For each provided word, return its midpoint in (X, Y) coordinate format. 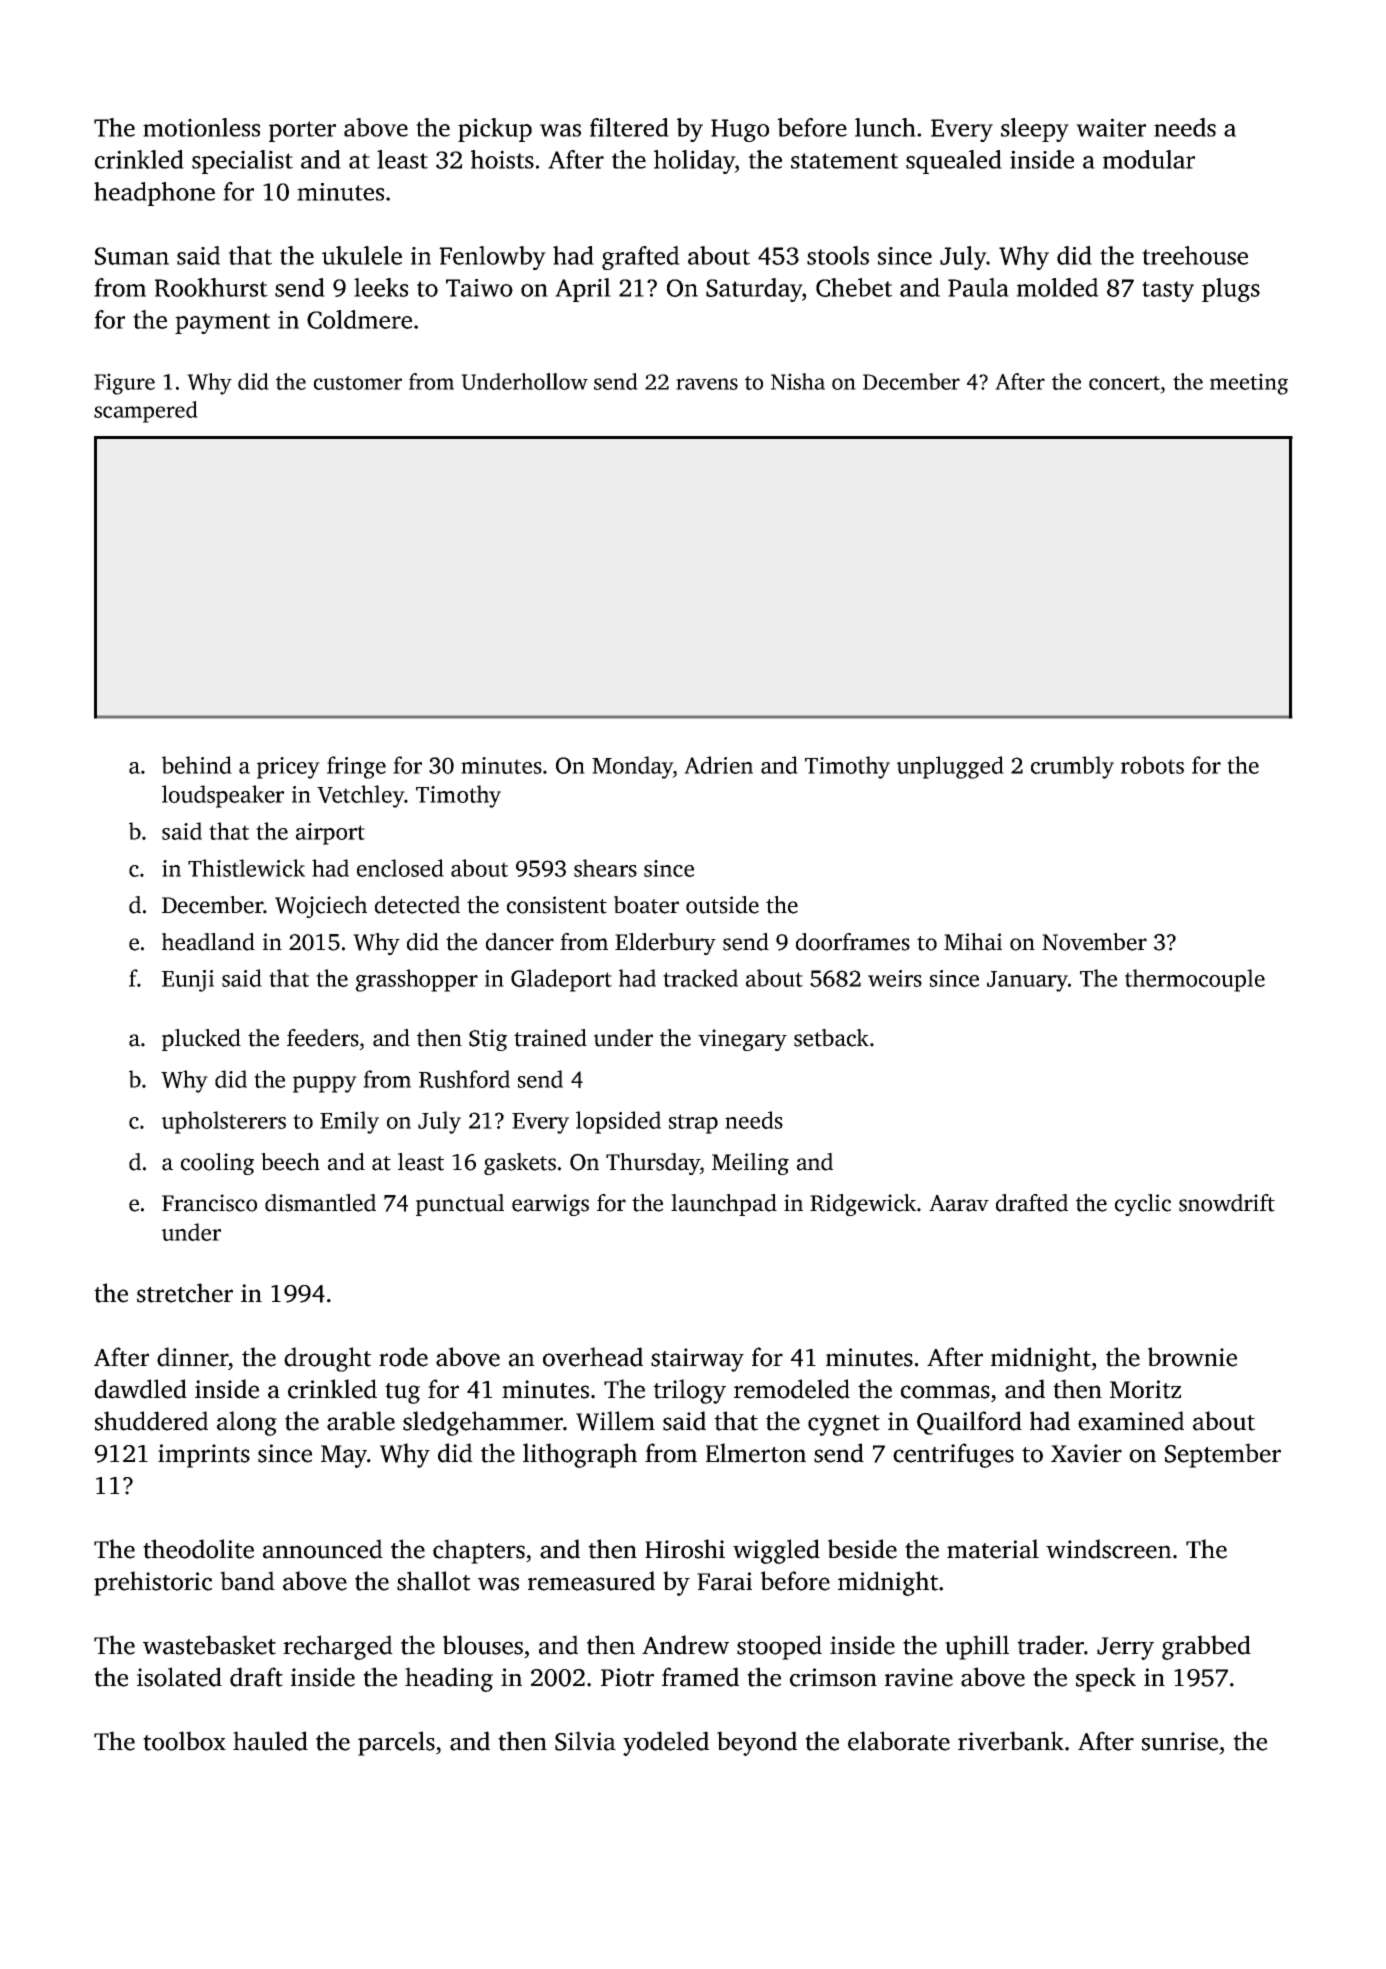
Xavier (1086, 1453)
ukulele (362, 255)
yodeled (666, 1743)
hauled (270, 1741)
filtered (629, 127)
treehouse (1195, 255)
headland (208, 942)
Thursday (653, 1164)
